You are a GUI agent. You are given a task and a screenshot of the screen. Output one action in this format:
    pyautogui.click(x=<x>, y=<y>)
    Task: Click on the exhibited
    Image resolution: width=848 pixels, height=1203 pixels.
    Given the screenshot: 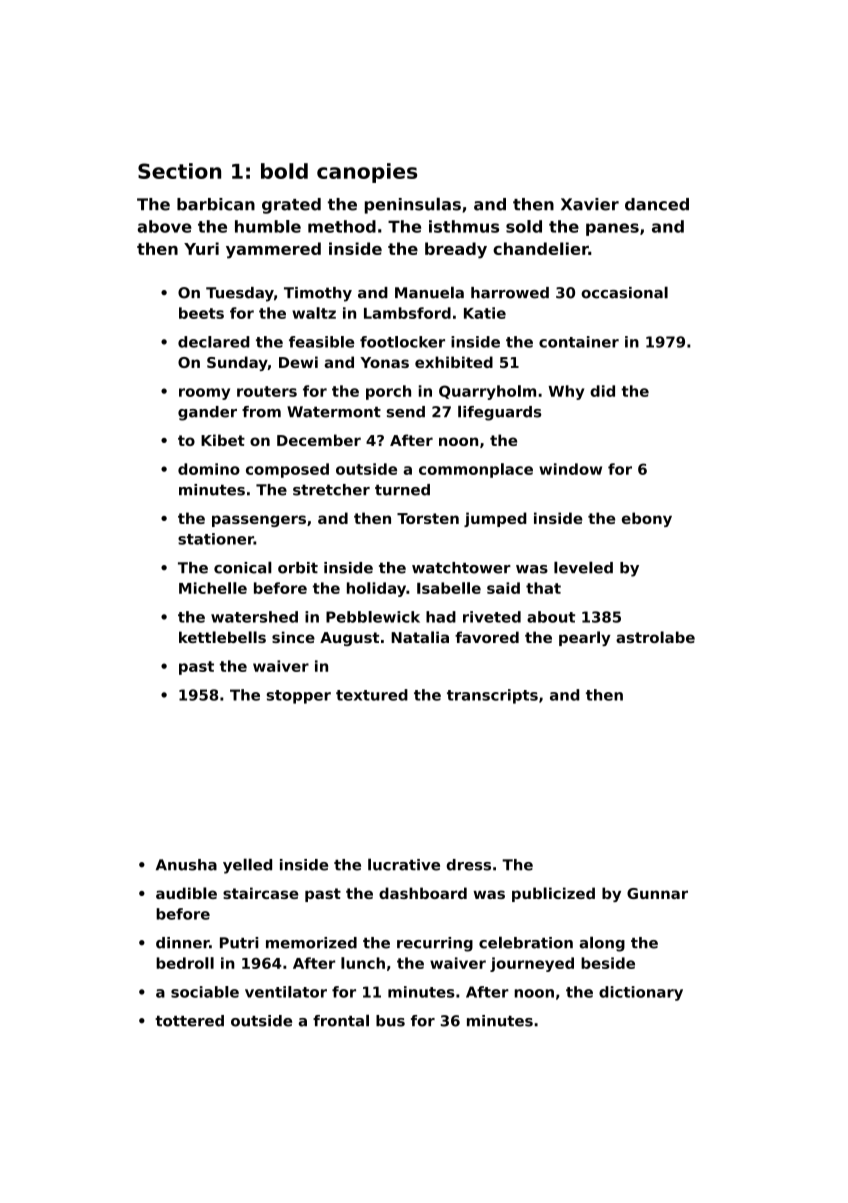 What is the action you would take?
    pyautogui.click(x=454, y=362)
